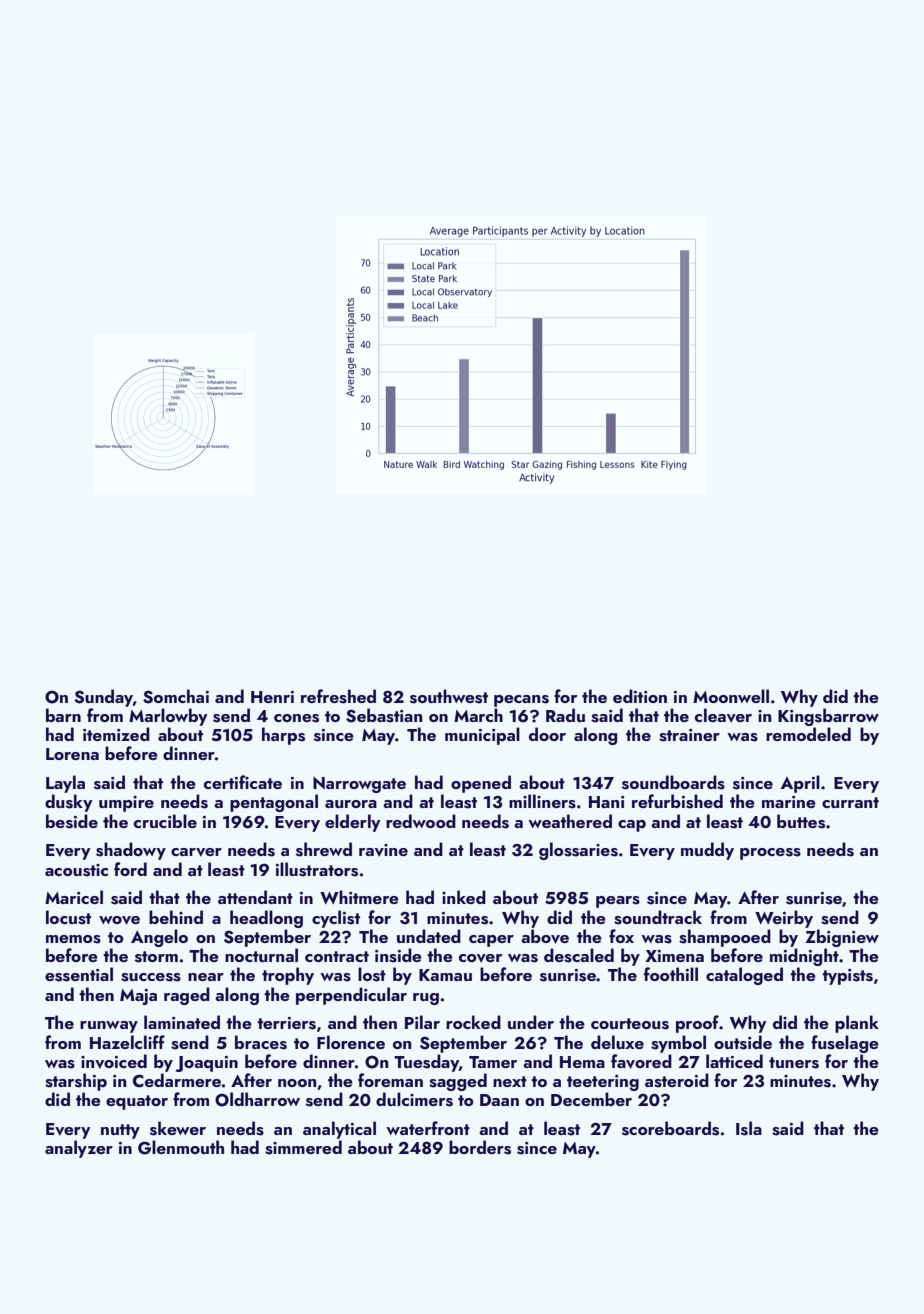 Image resolution: width=924 pixels, height=1314 pixels. I want to click on foreman, so click(390, 1080).
